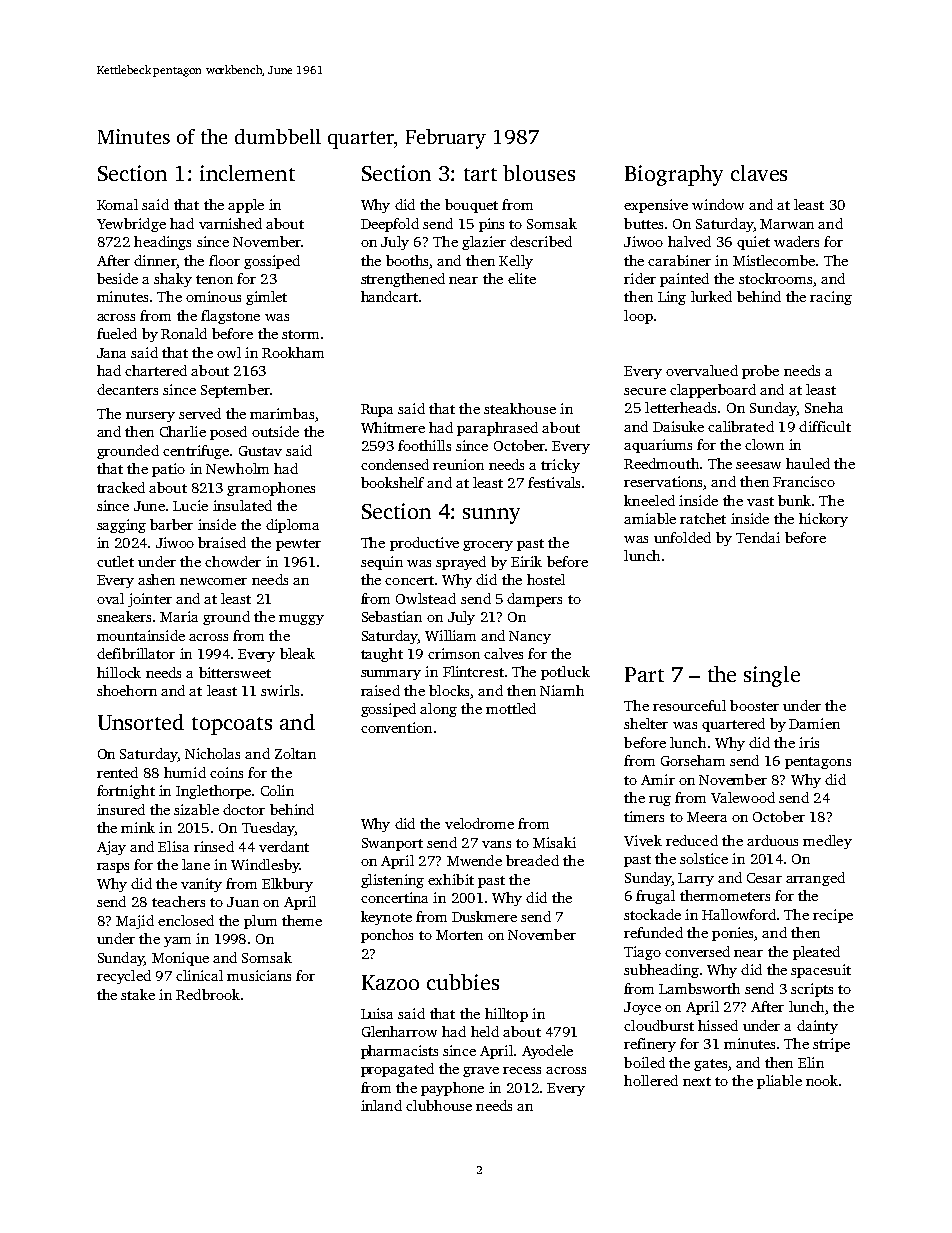  What do you see at coordinates (247, 173) in the screenshot?
I see `inclement` at bounding box center [247, 173].
